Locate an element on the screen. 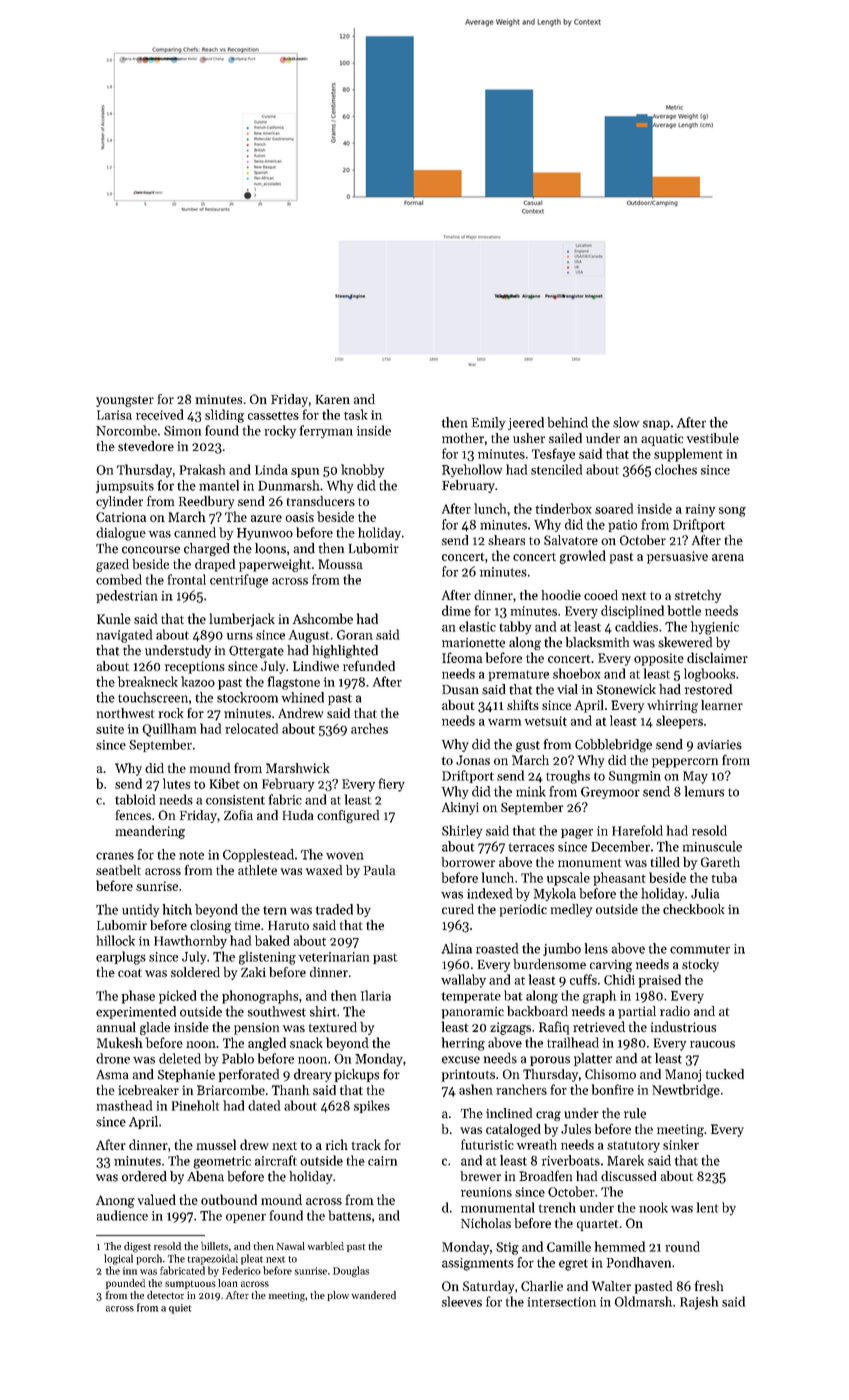  plow is located at coordinates (338, 1296).
